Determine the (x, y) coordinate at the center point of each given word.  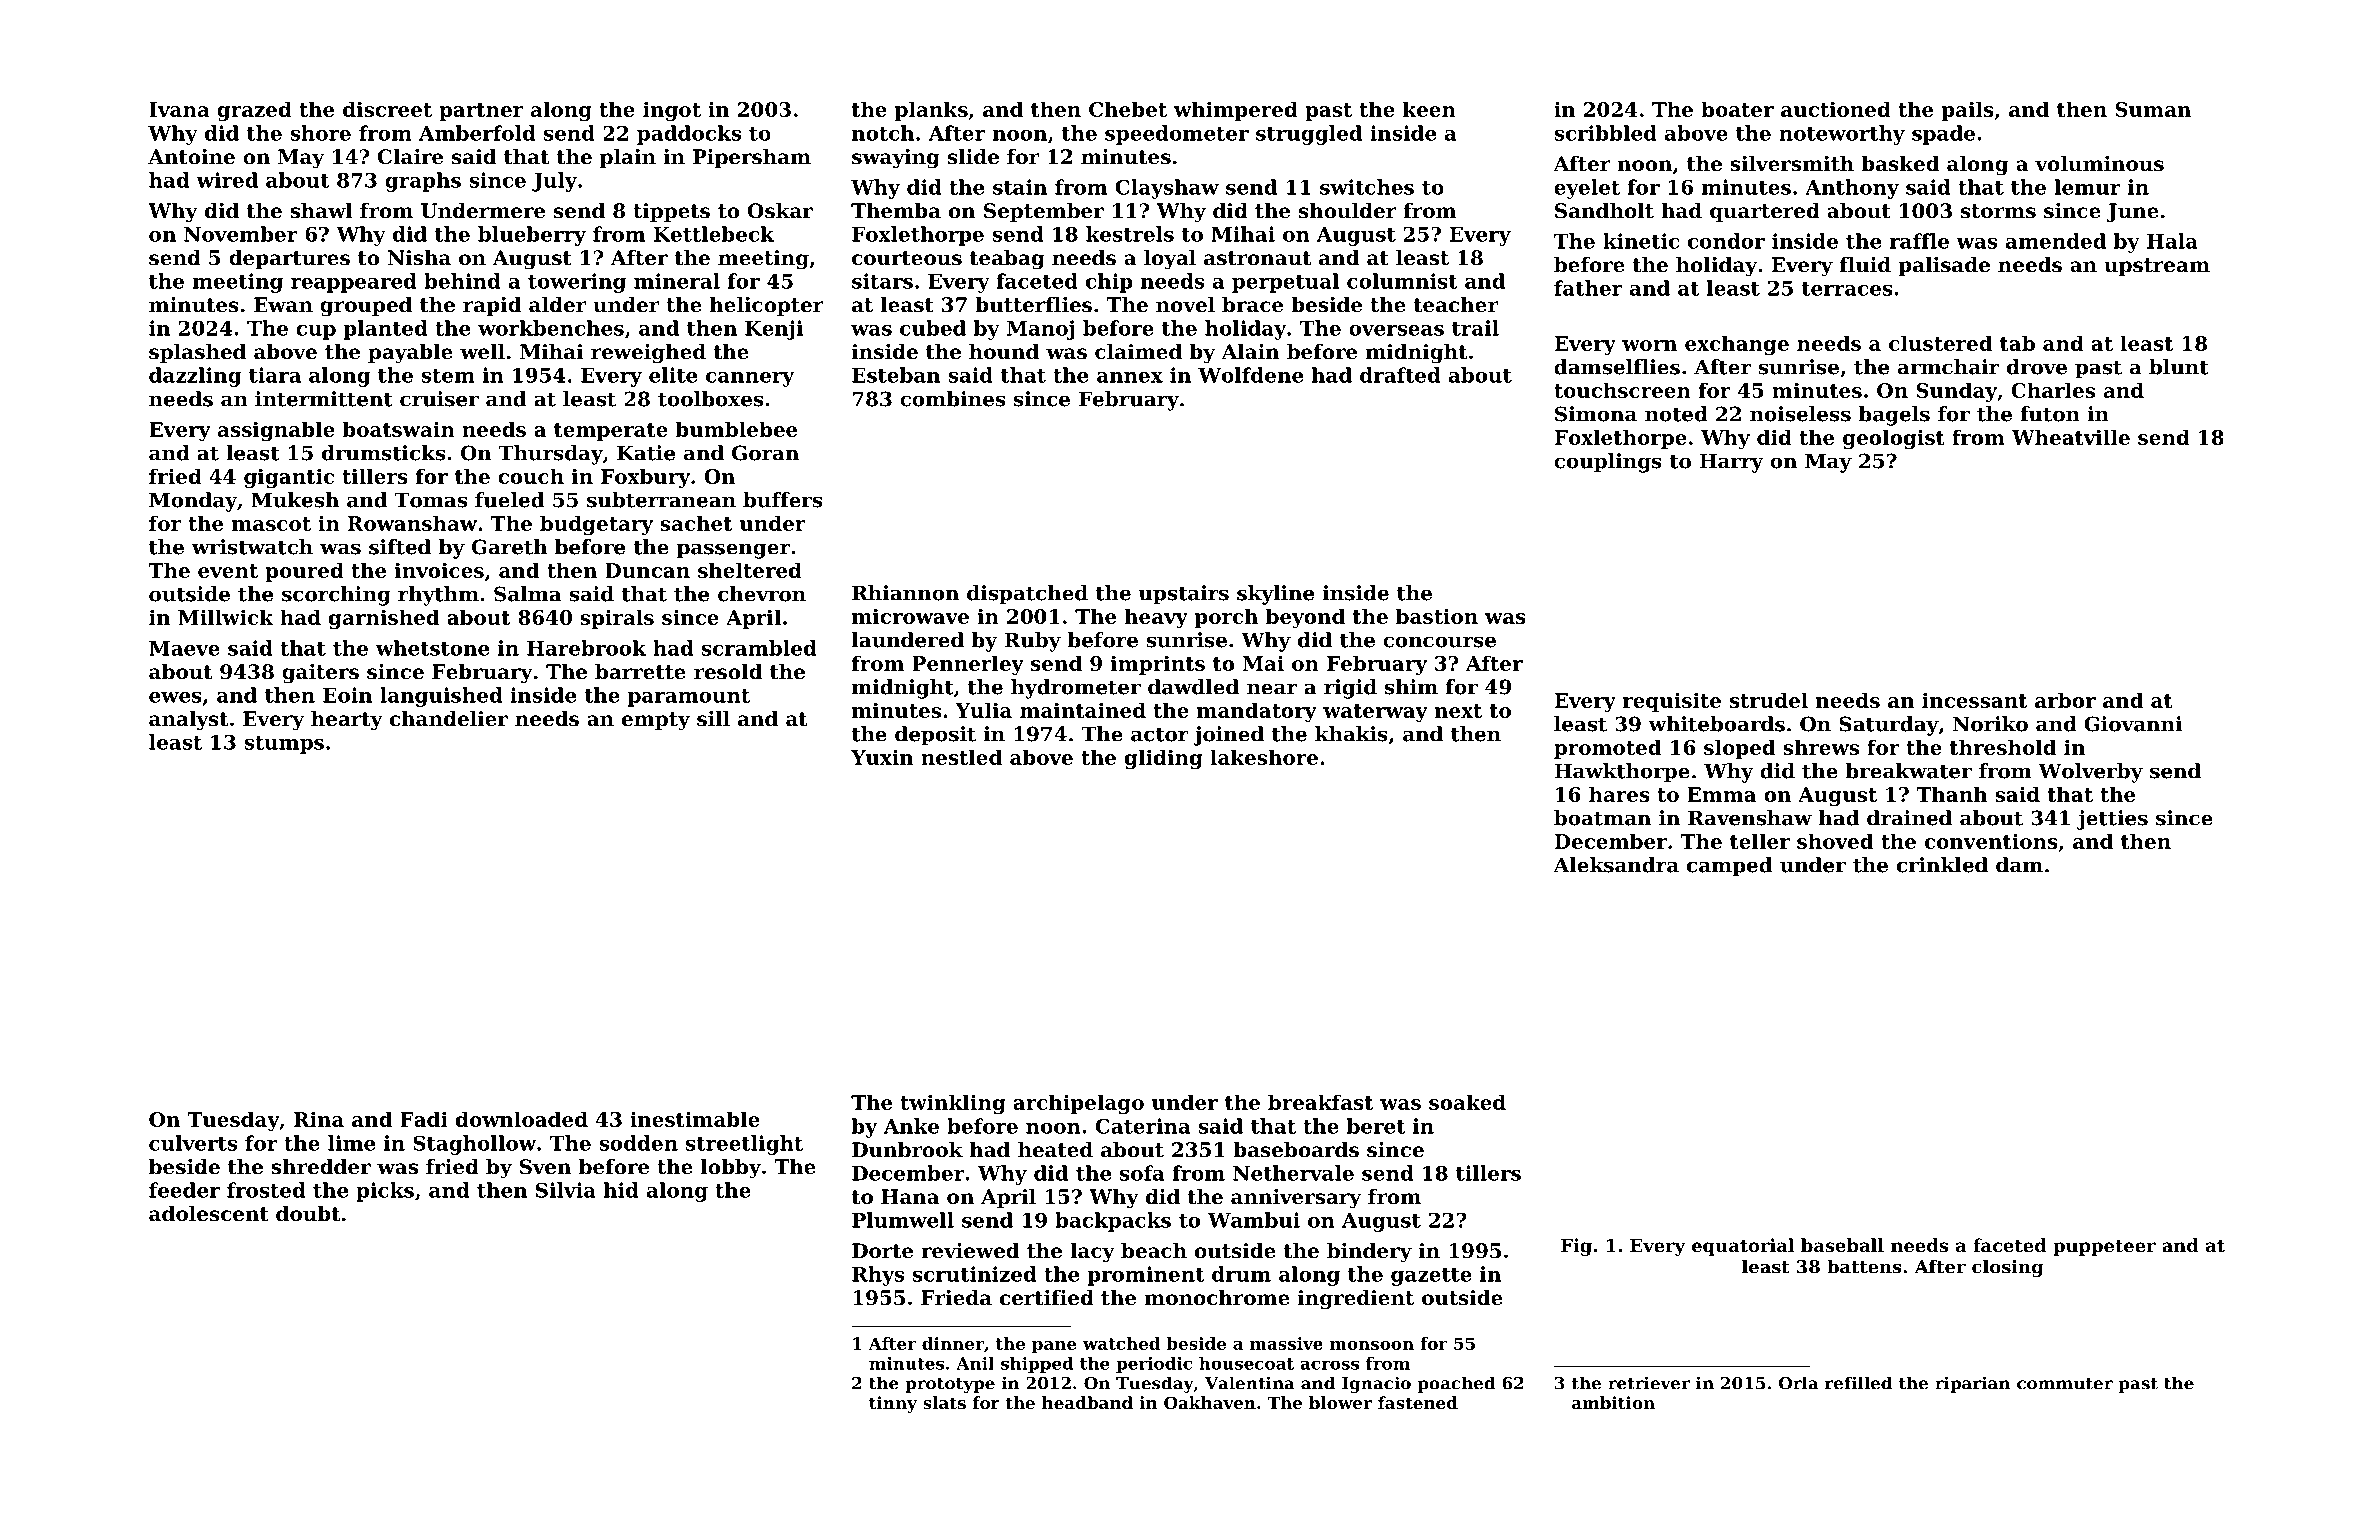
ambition (1613, 1402)
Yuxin (882, 757)
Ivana (179, 109)
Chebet (1128, 109)
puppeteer (2104, 1248)
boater (1737, 109)
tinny (893, 1404)
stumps (284, 745)
